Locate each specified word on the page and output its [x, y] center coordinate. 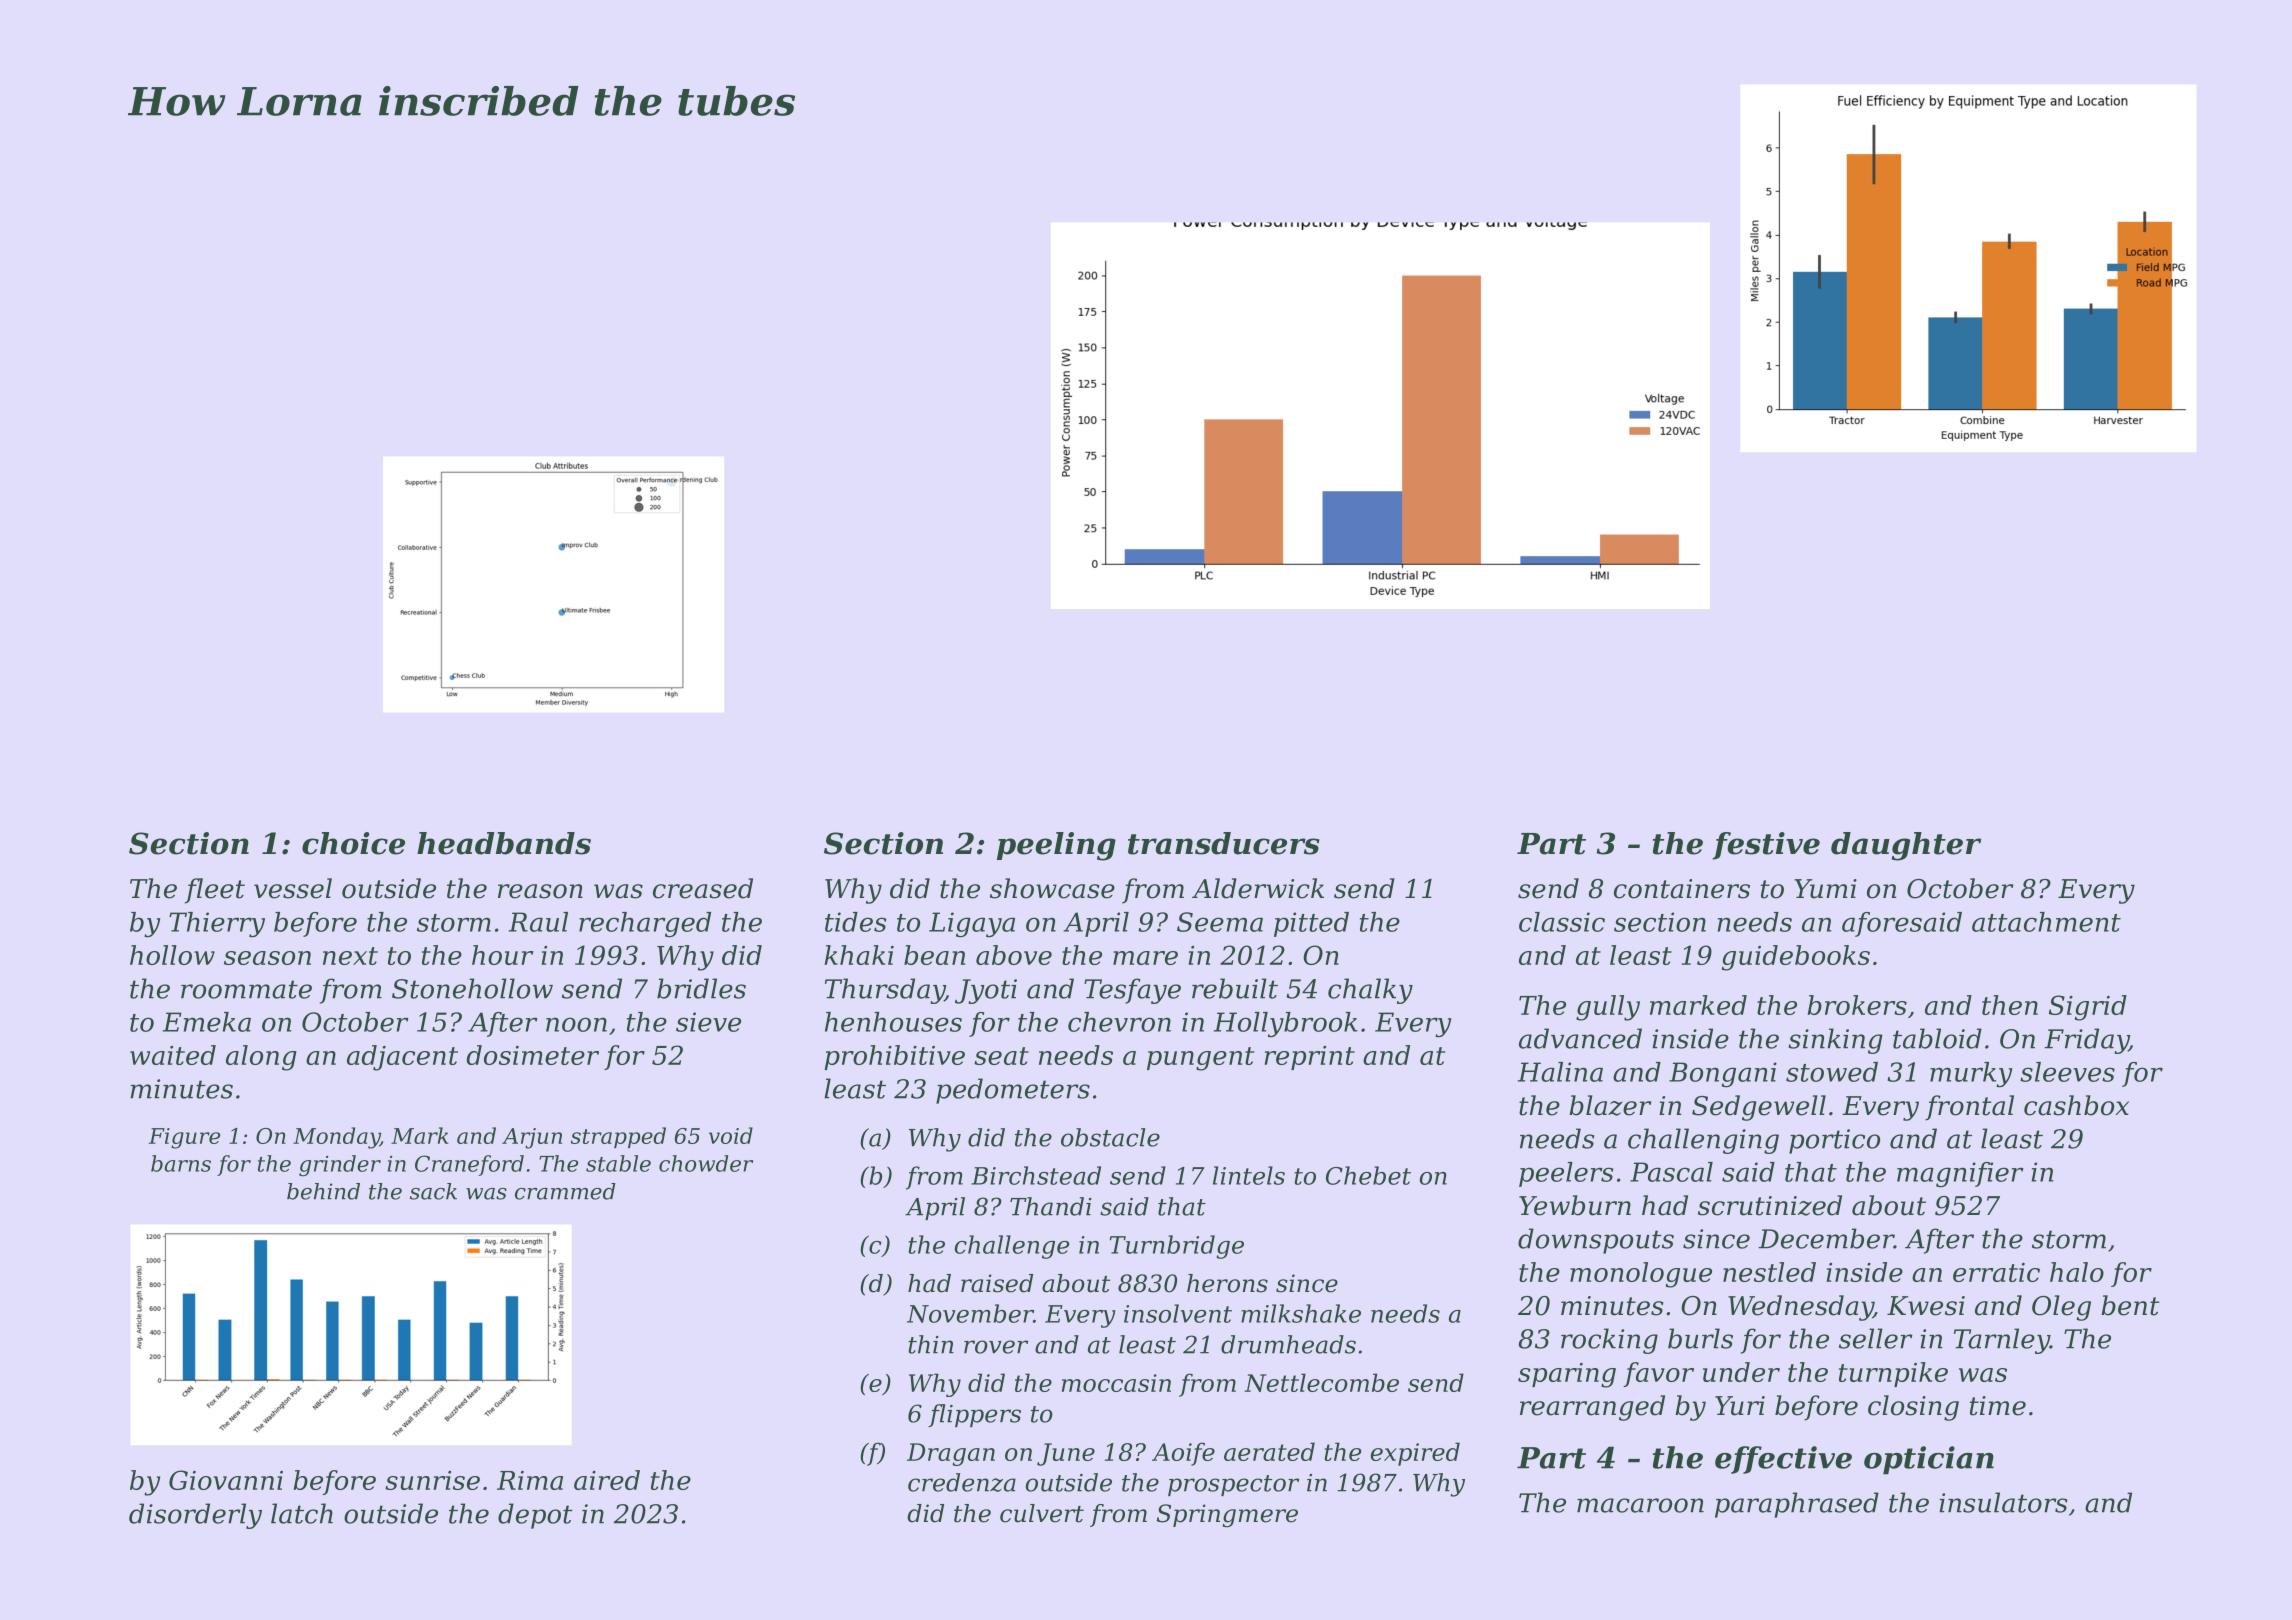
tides [856, 922]
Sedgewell [1759, 1108]
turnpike [1893, 1374]
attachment [2046, 922]
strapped [618, 1137]
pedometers [1013, 1091]
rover [996, 1347]
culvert [1042, 1513]
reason [540, 891]
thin [931, 1344]
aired [607, 1480]
